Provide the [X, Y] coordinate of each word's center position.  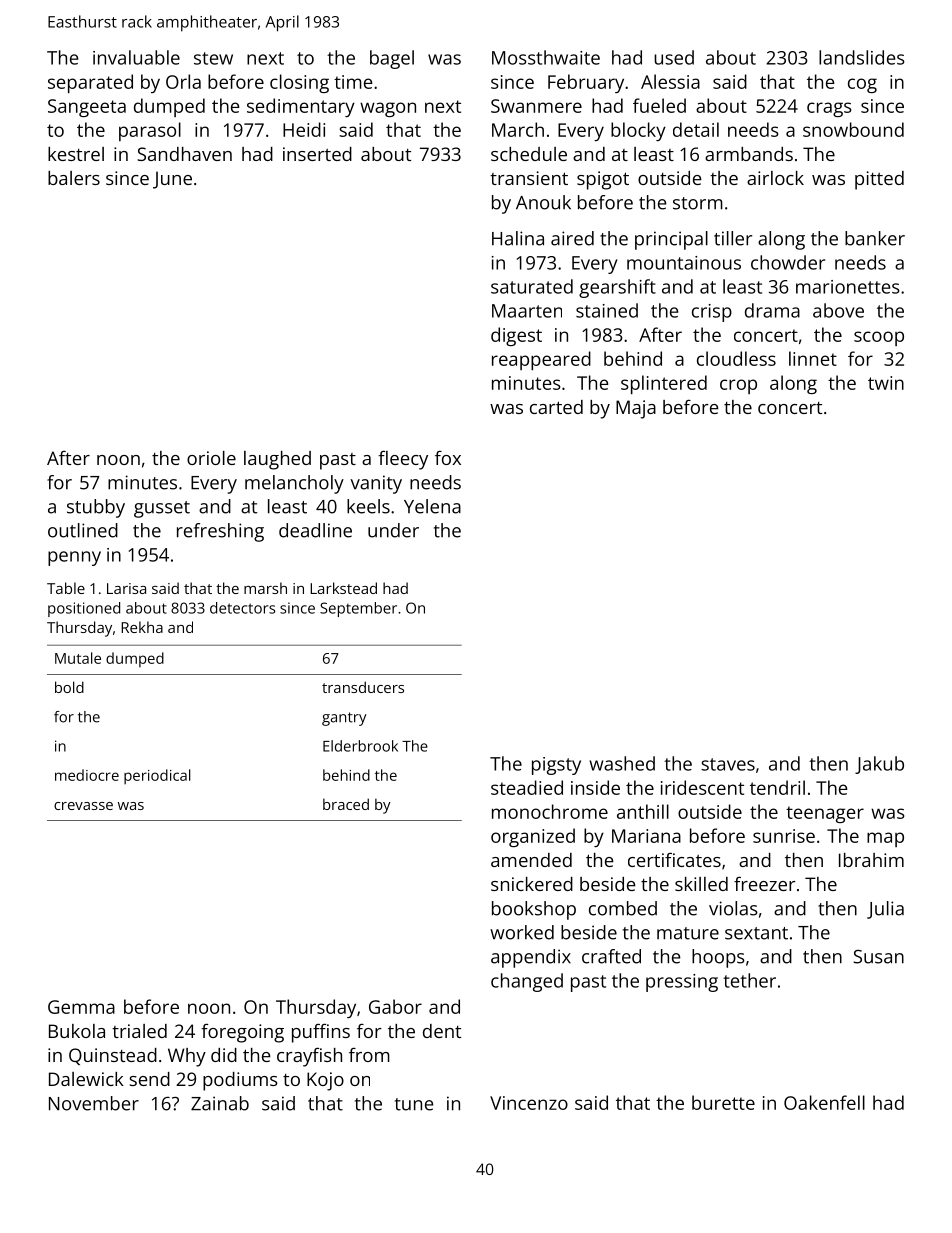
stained [607, 310]
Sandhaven [184, 154]
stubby [96, 508]
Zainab [220, 1103]
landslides [862, 57]
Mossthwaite [546, 57]
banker [875, 238]
